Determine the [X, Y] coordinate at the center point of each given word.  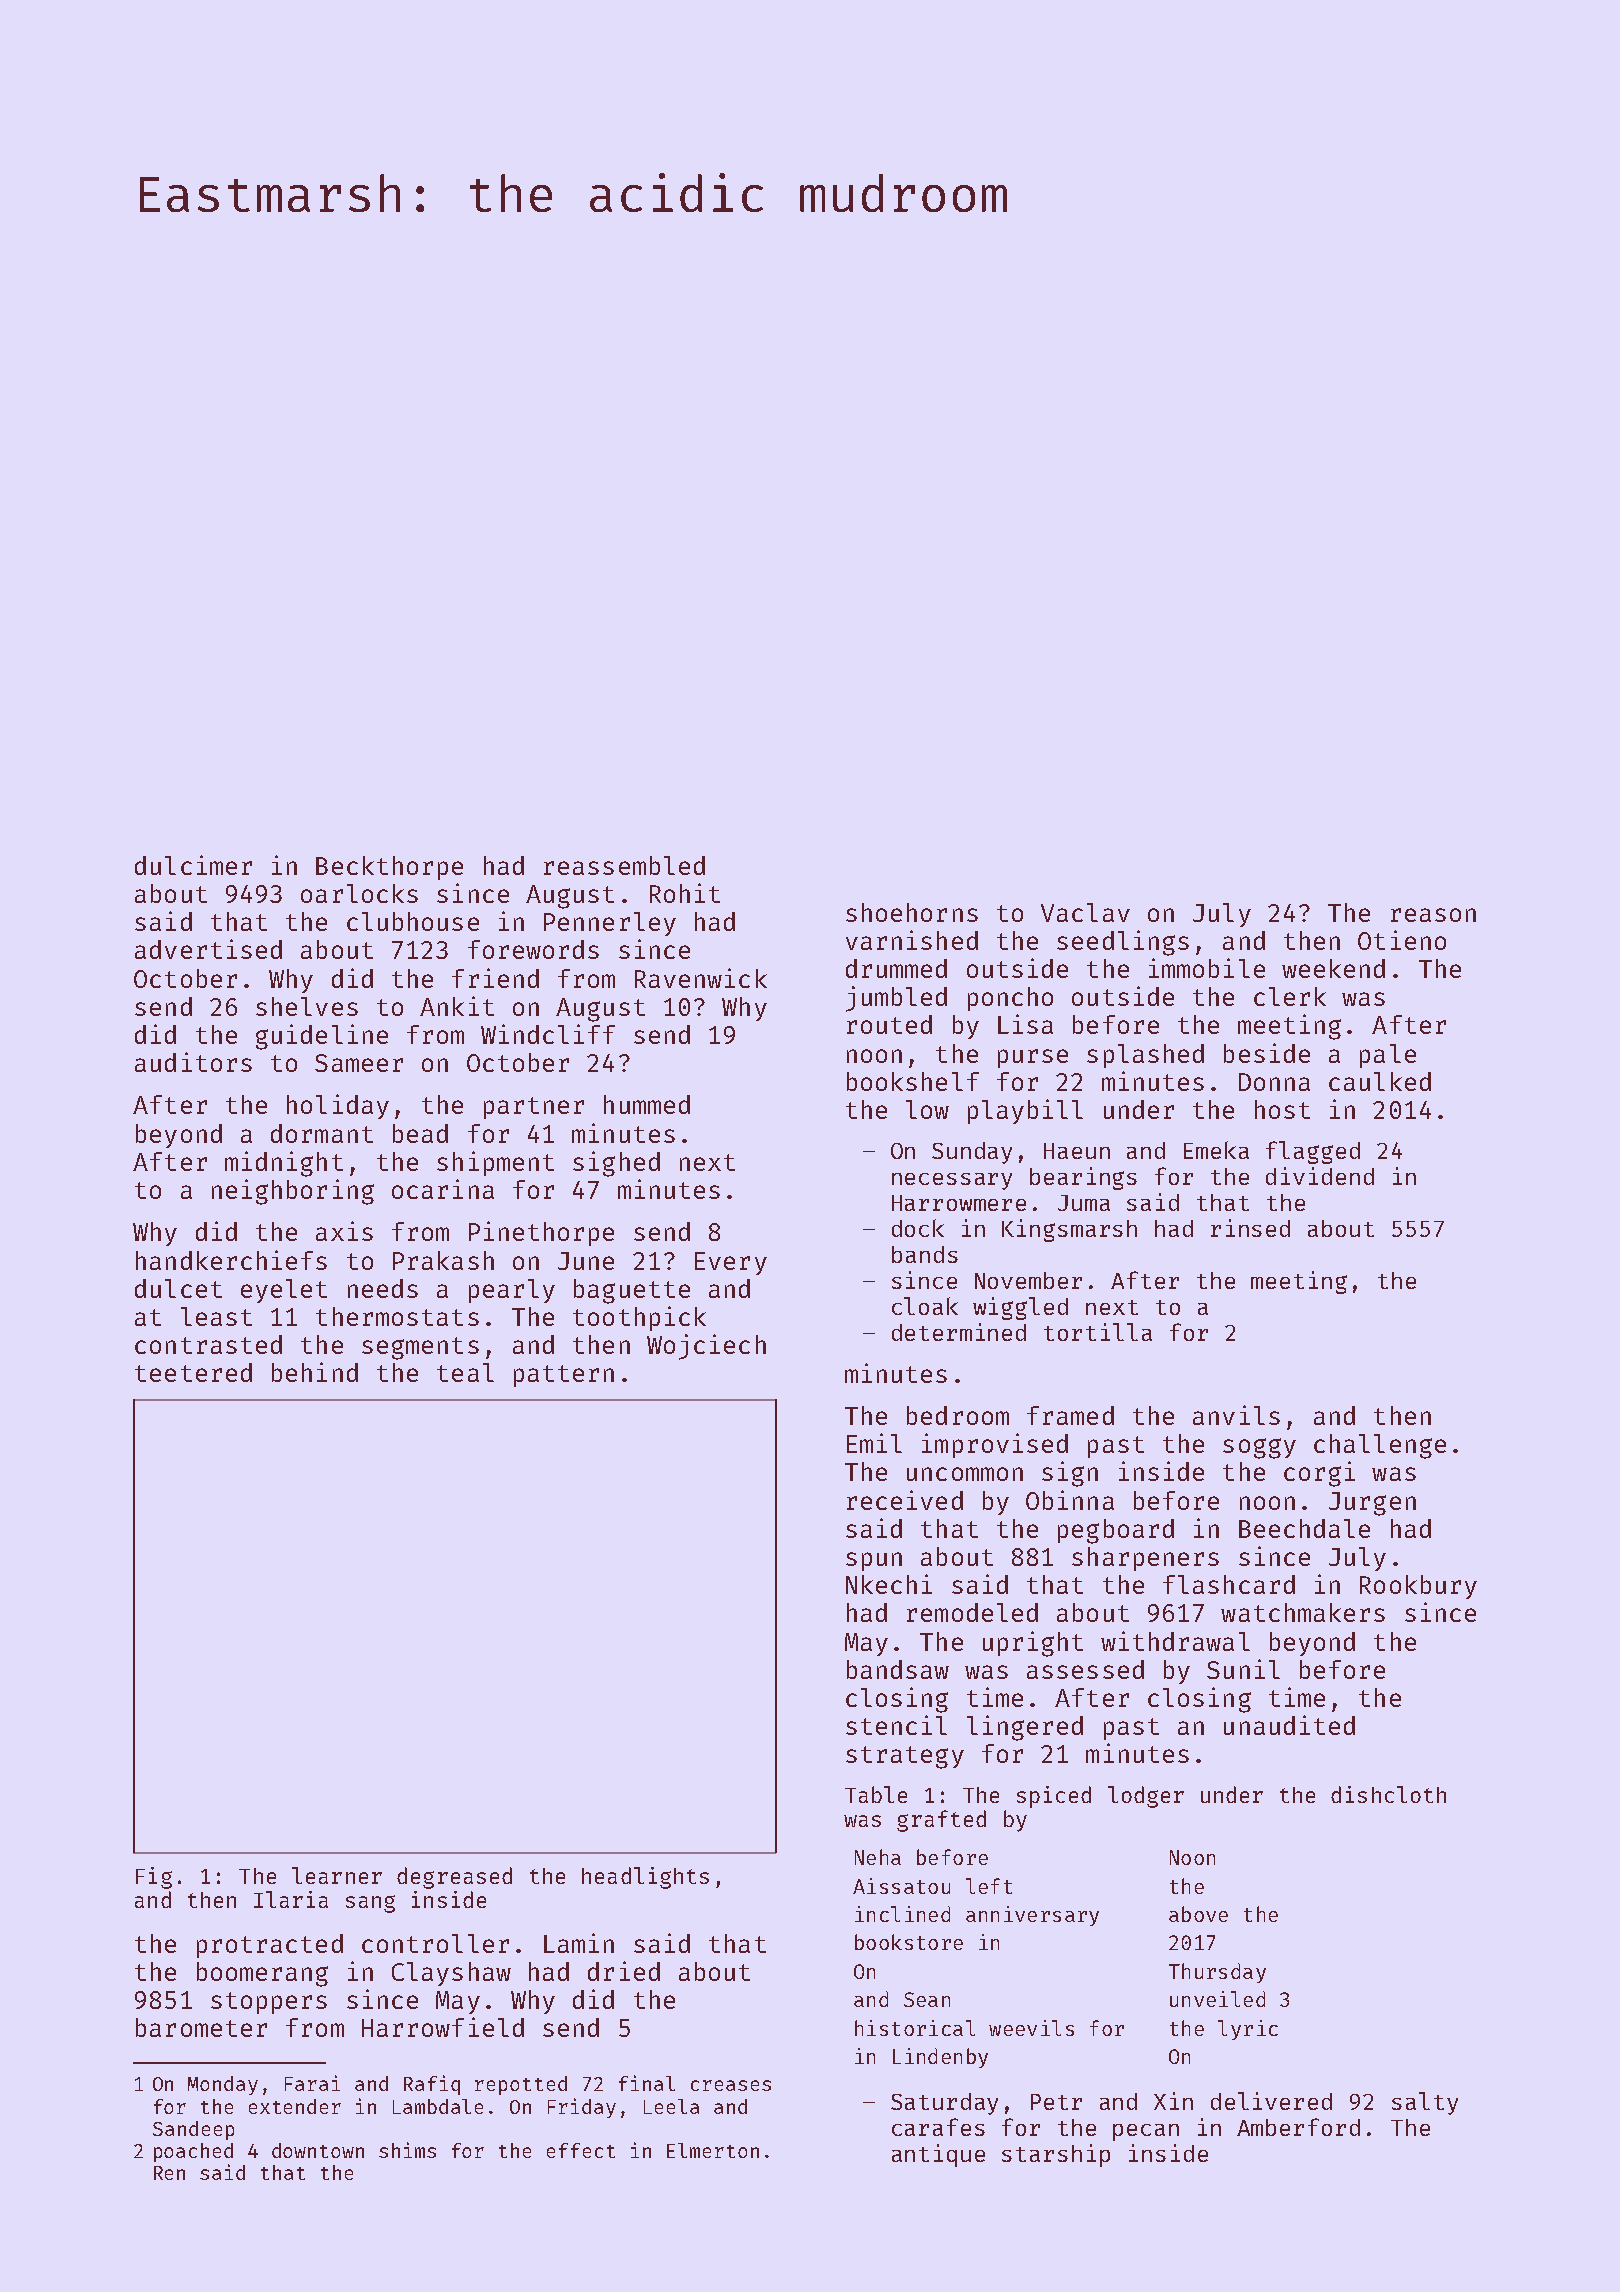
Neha [878, 1857]
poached [193, 2152]
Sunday [972, 1153]
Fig [154, 1878]
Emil [874, 1443]
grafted [941, 1821]
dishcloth [1388, 1794]
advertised [208, 949]
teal [465, 1372]
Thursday [1217, 1973]
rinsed [1250, 1228]
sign [1070, 1474]
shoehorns [912, 912]
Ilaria [291, 1899]
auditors [193, 1062]
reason [1433, 915]
